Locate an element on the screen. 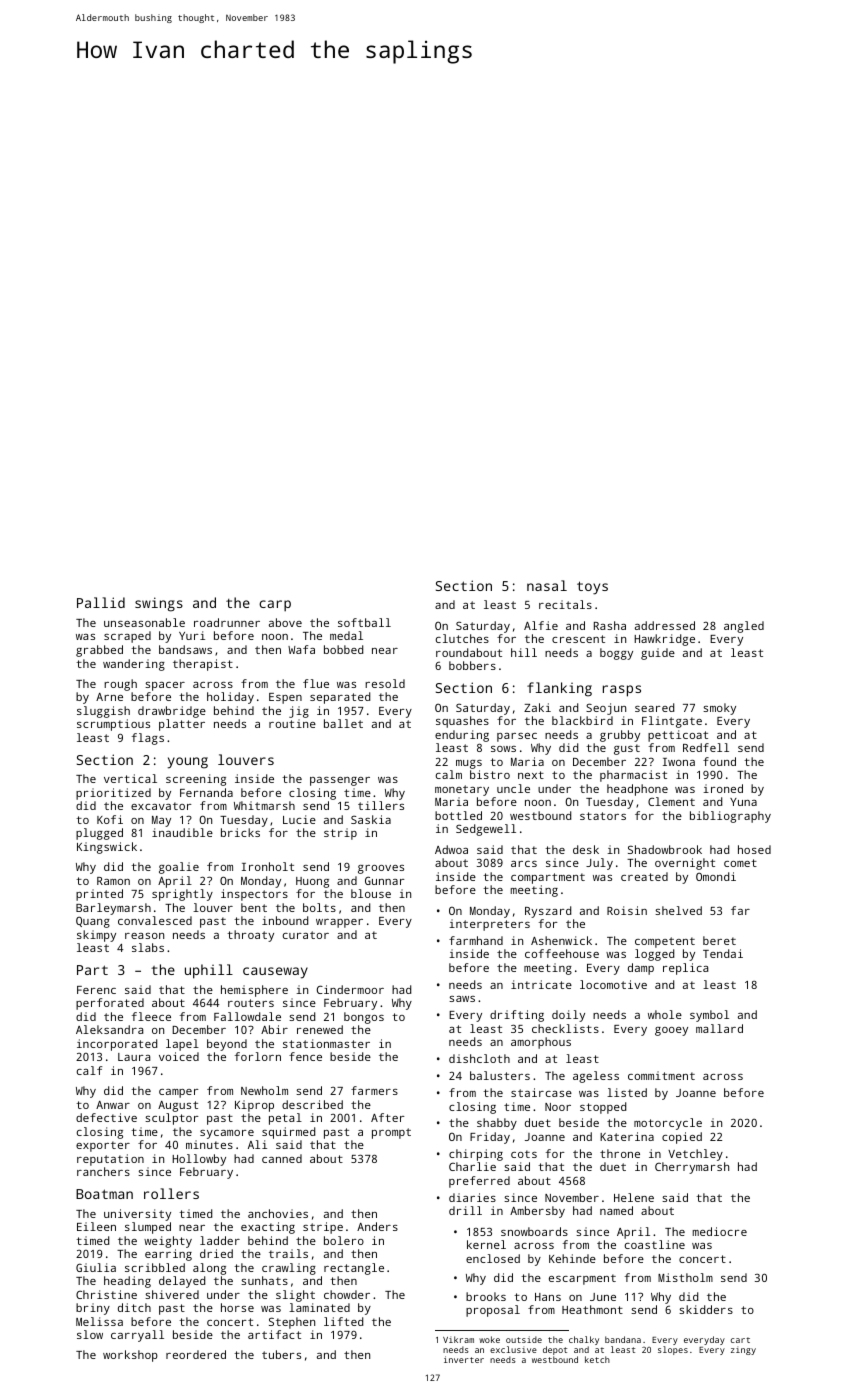 The height and width of the screenshot is (1400, 849). Vetchley is located at coordinates (695, 1155).
